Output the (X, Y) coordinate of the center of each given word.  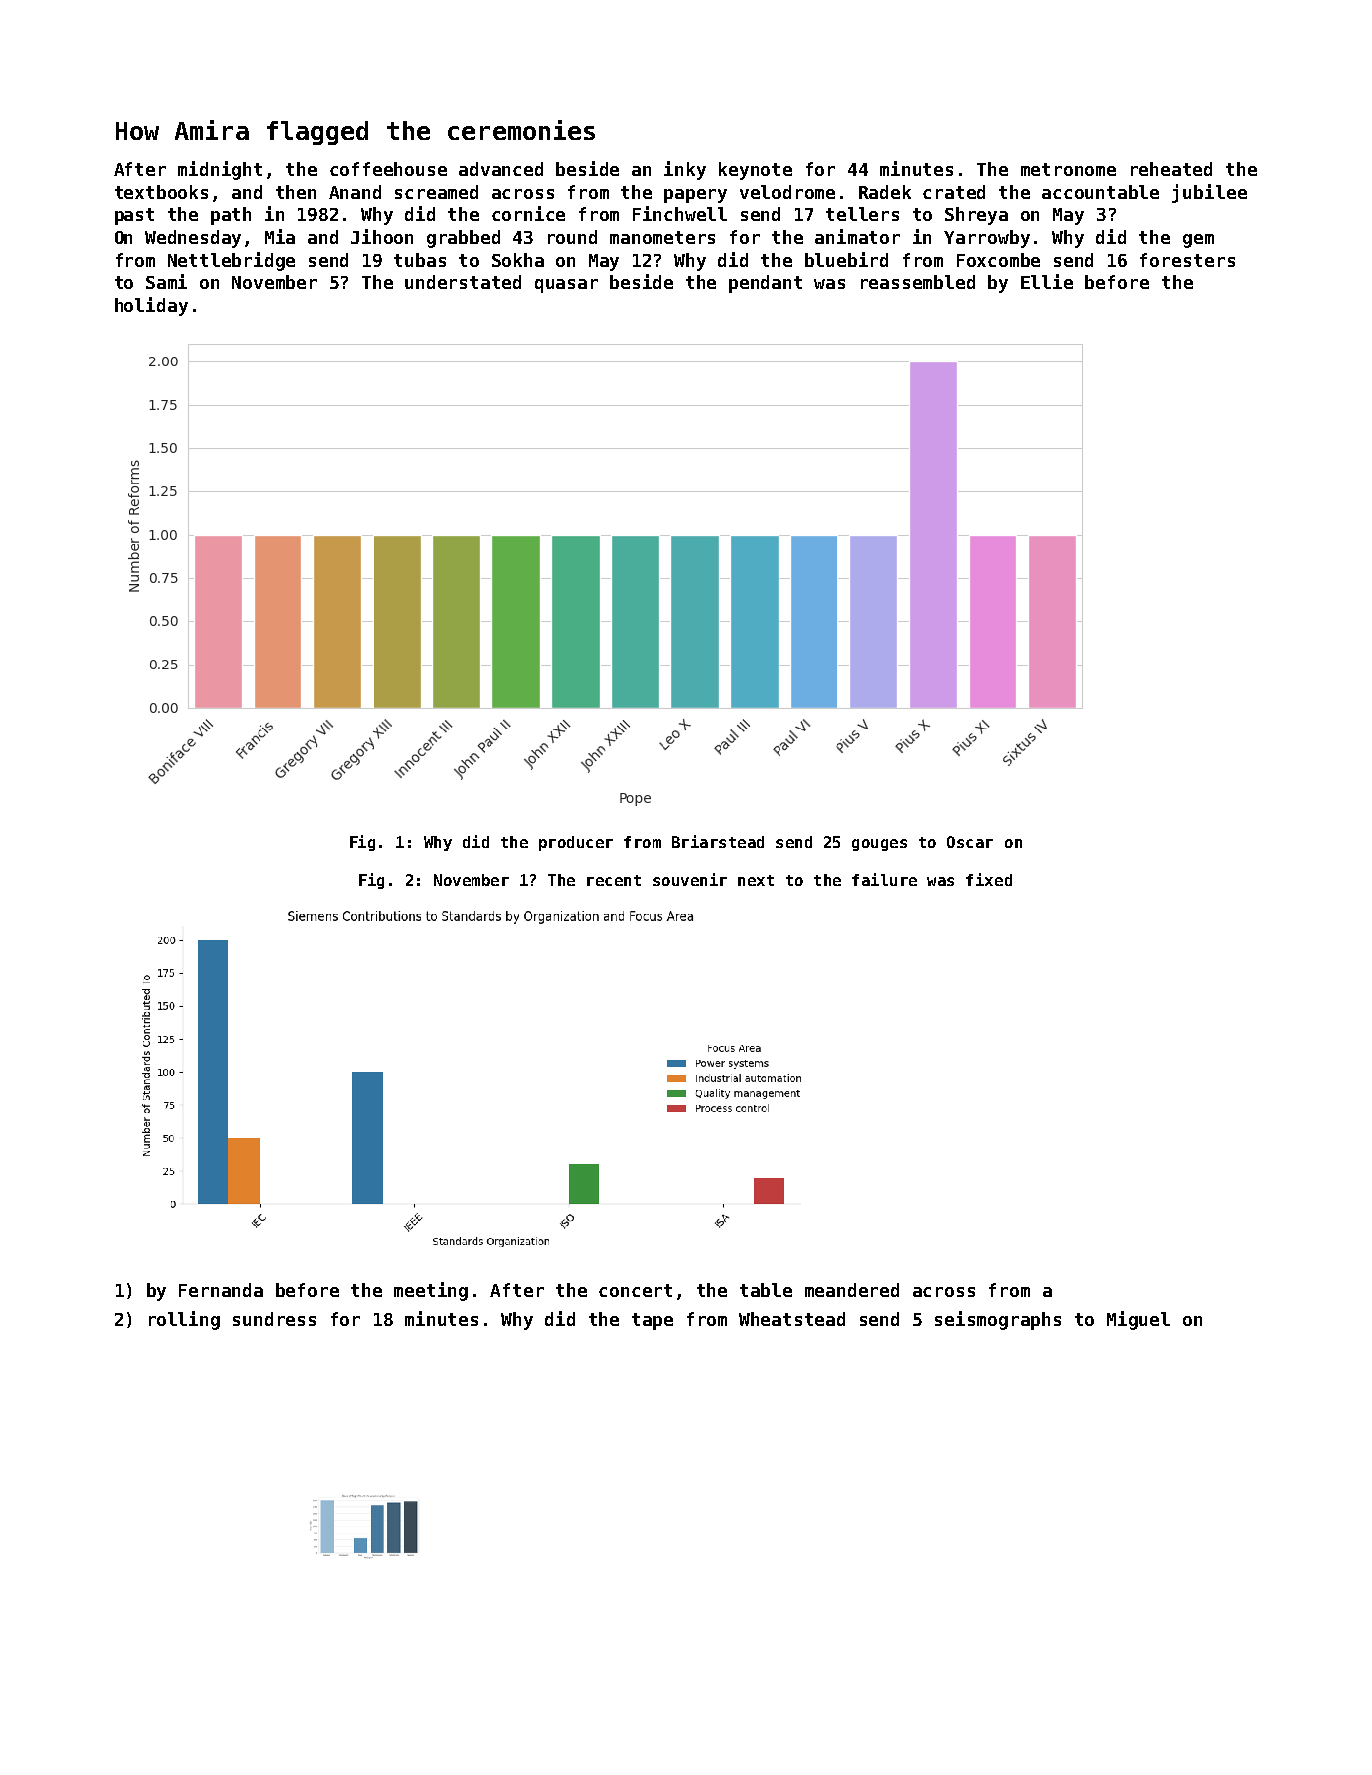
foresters (1187, 260)
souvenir (690, 879)
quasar (566, 286)
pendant (765, 284)
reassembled (918, 282)
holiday (151, 306)
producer (576, 843)
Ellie (1047, 281)
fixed (989, 879)
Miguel (1138, 1320)
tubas (420, 260)
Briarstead (718, 841)
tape (652, 1321)
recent (614, 880)
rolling (184, 1320)
